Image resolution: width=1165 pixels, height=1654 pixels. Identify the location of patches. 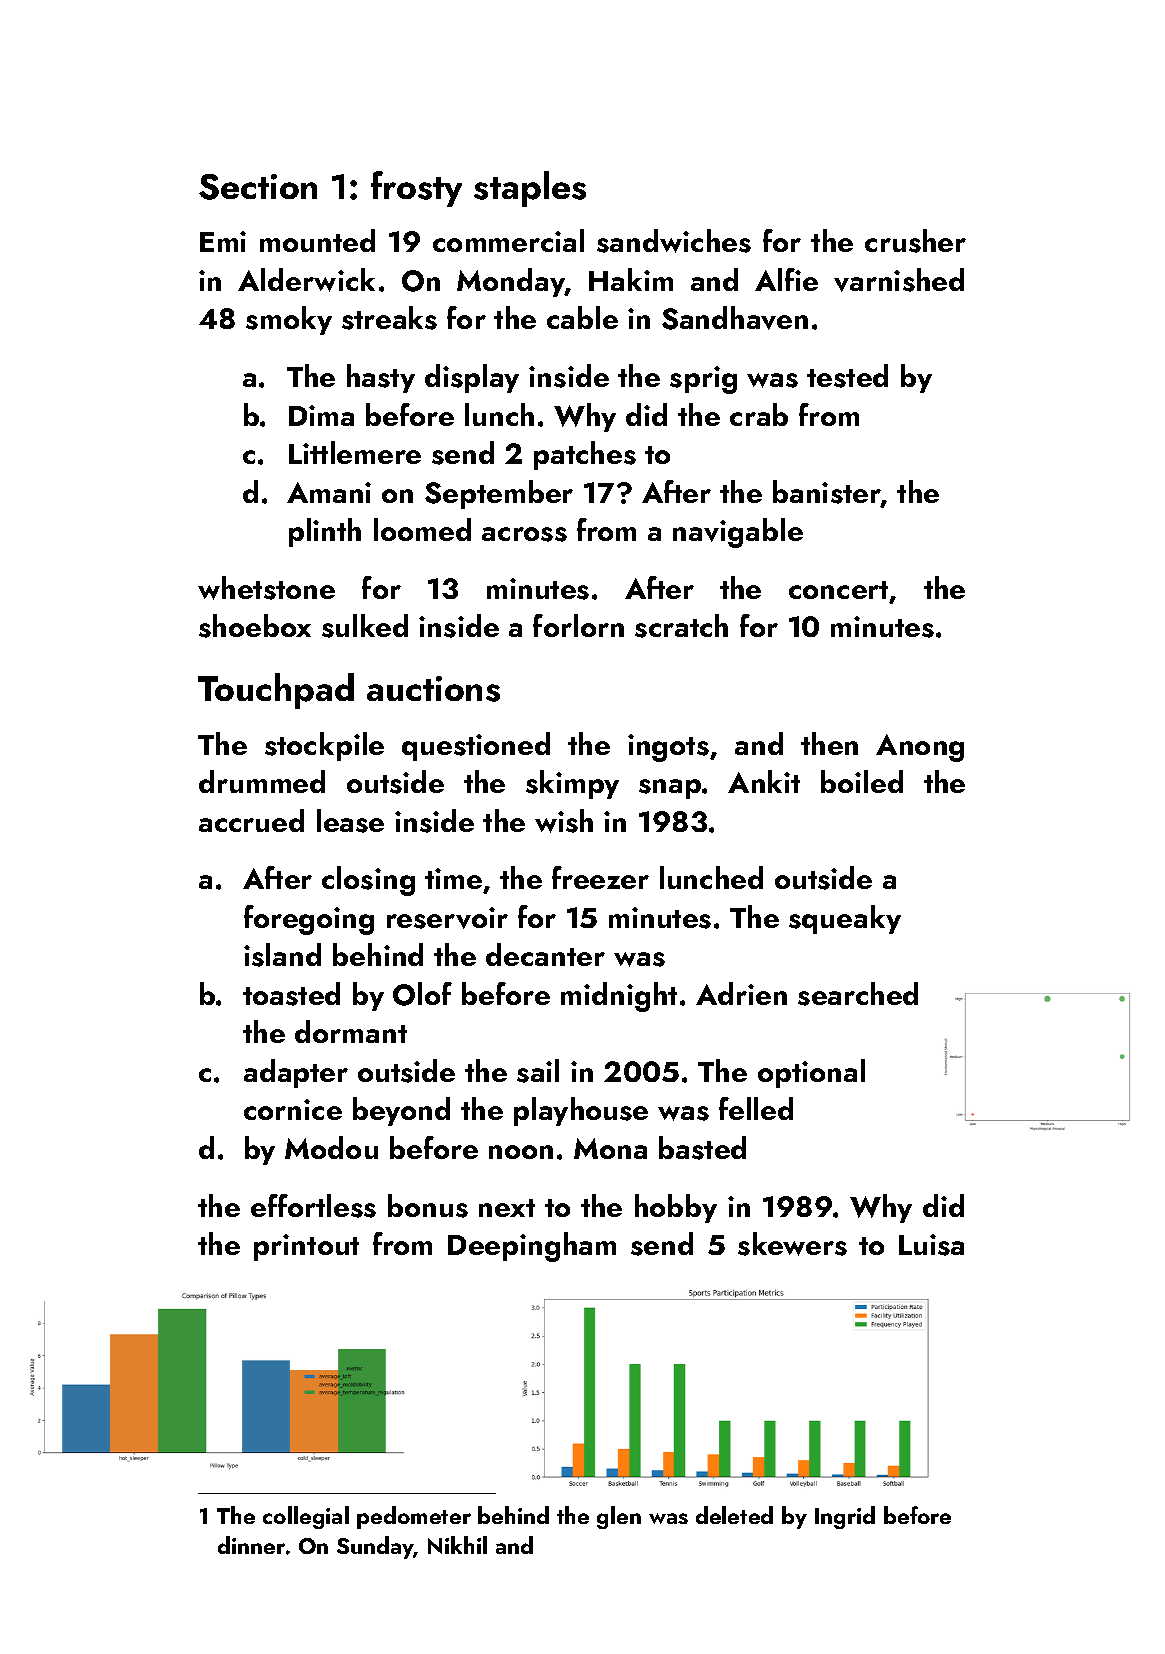
(585, 455).
